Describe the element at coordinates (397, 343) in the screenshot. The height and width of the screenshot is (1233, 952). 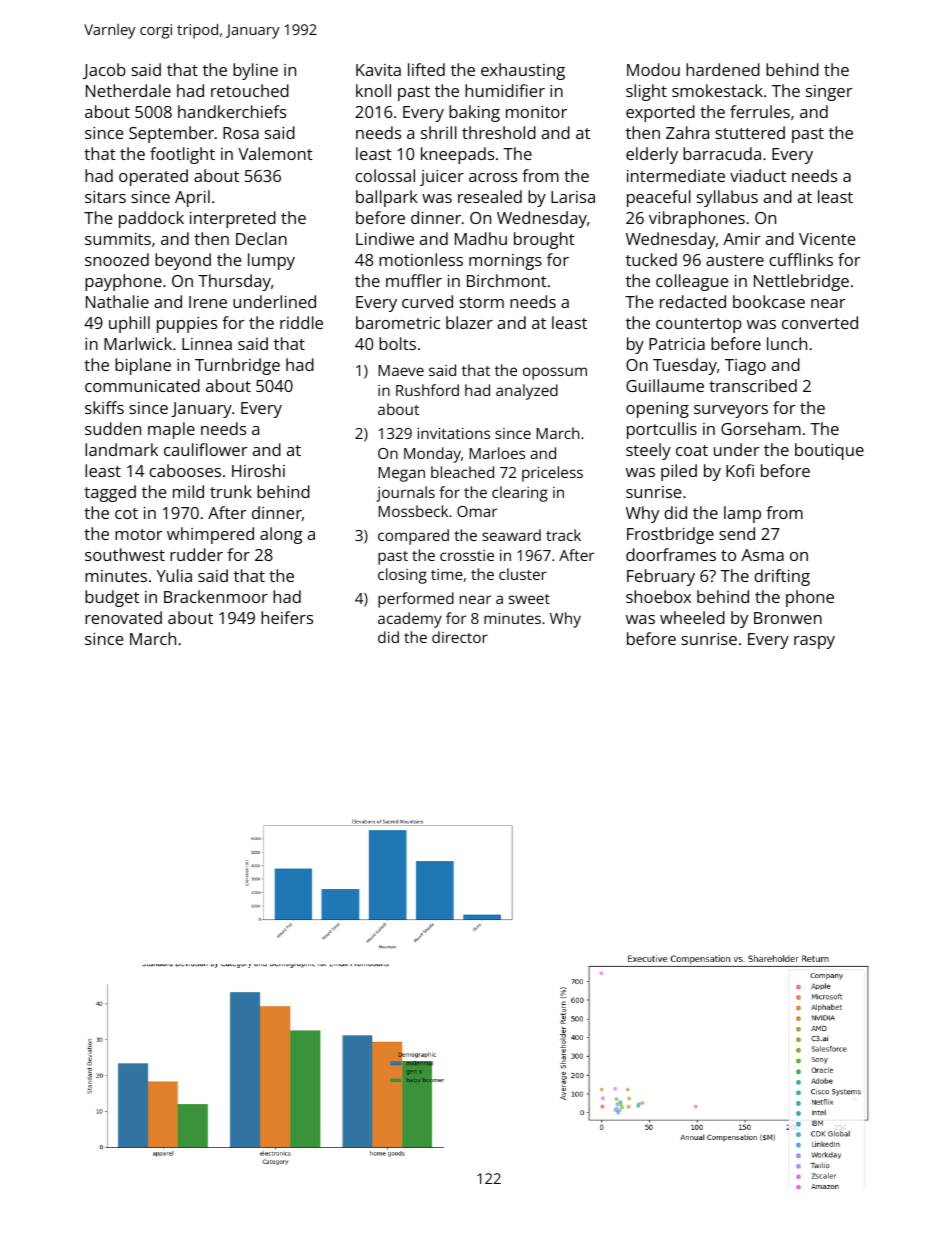
I see `bolts` at that location.
